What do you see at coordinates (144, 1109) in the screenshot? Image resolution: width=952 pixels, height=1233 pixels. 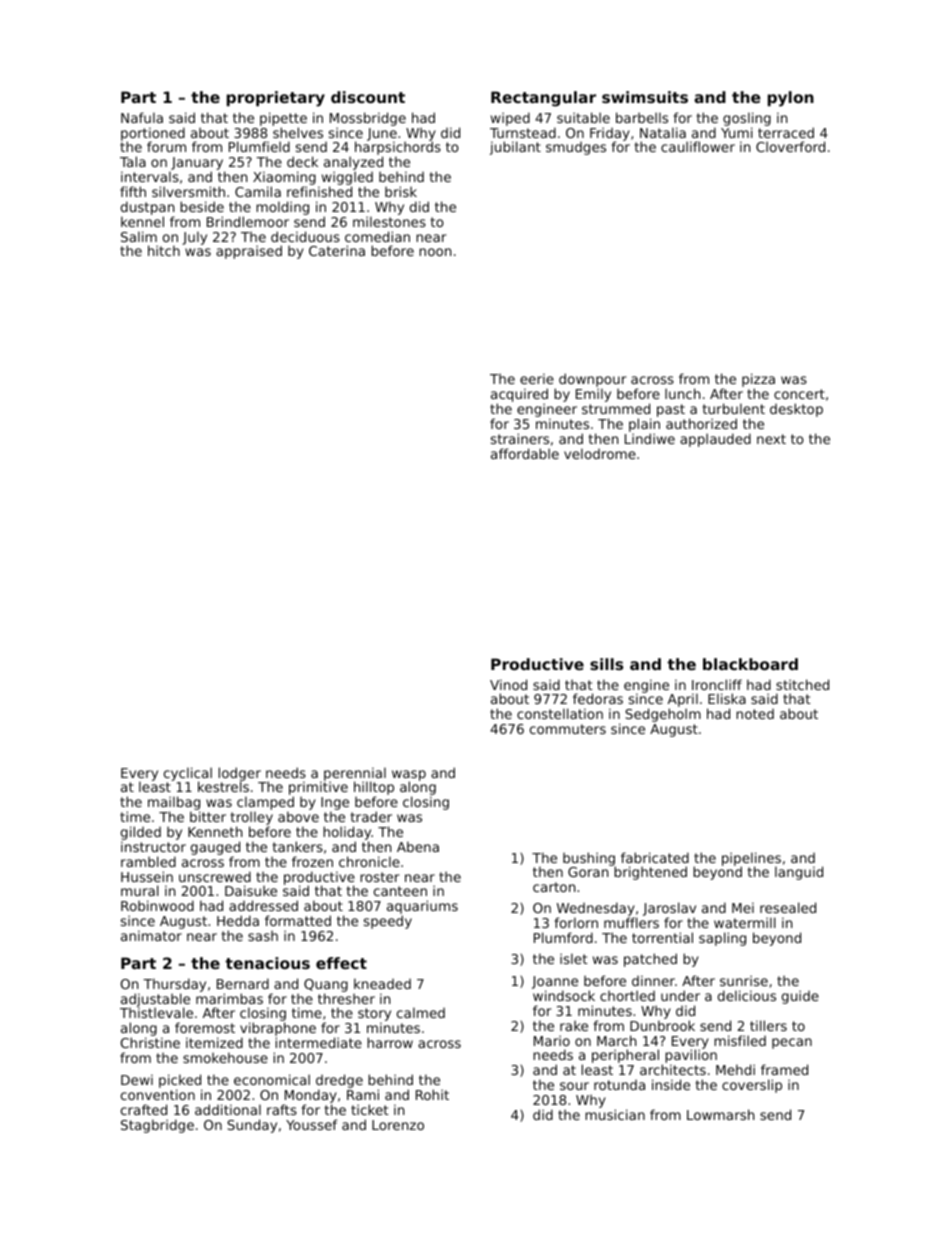 I see `crafted` at bounding box center [144, 1109].
